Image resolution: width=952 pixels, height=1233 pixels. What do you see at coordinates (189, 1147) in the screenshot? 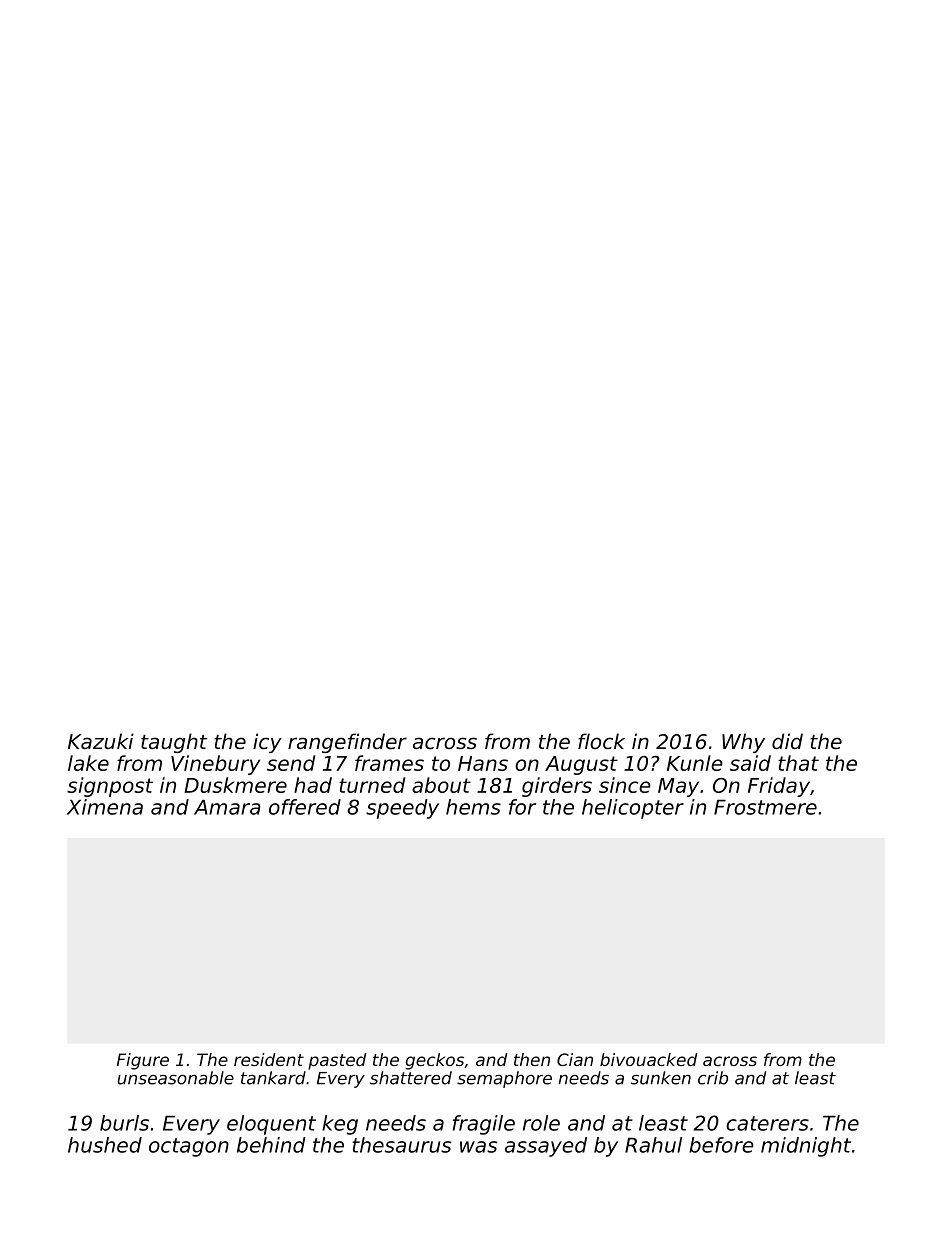
I see `octagon` at bounding box center [189, 1147].
